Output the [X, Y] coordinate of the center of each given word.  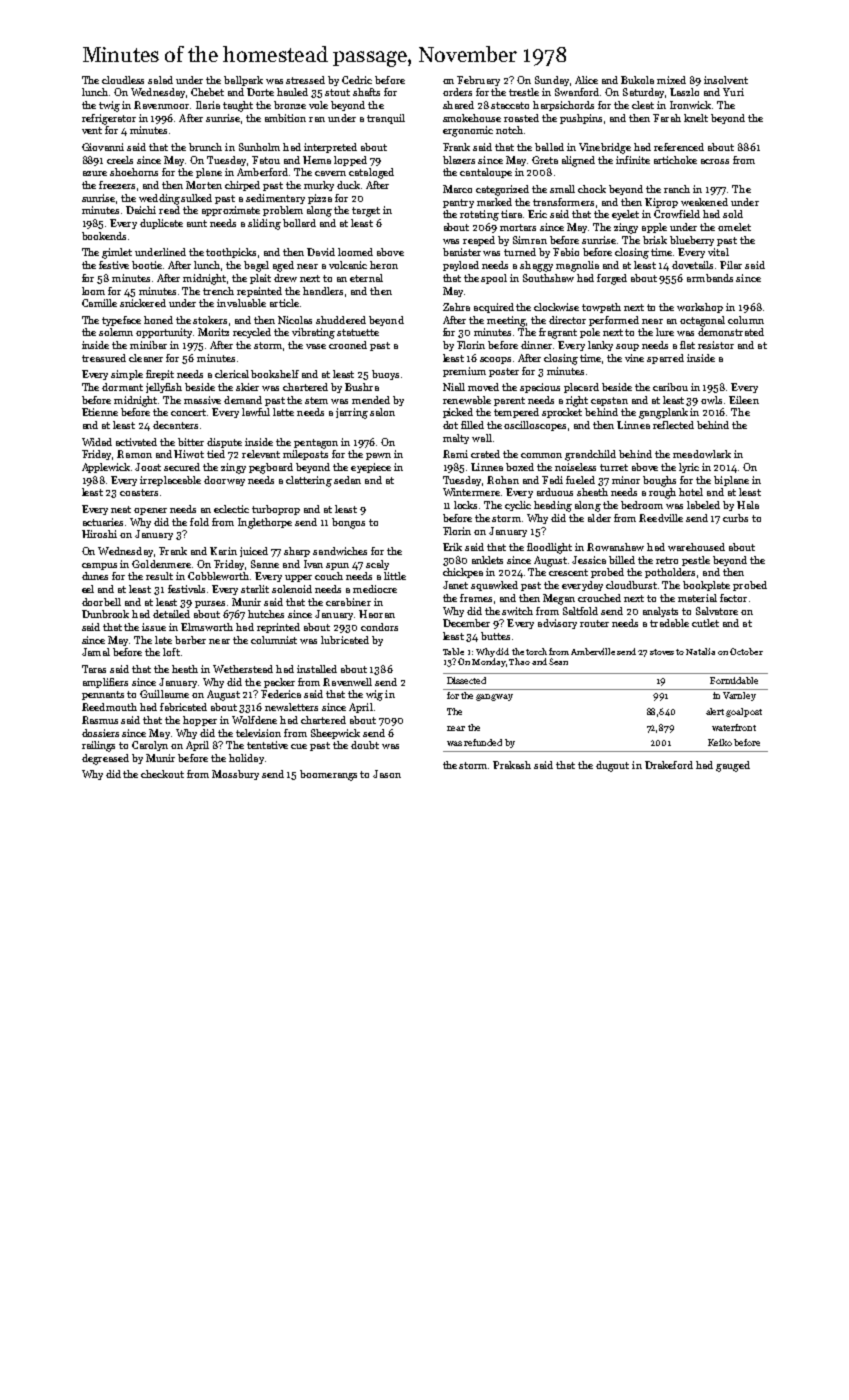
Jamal [96, 652]
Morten [204, 185]
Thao [519, 661]
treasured [104, 358]
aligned [578, 161]
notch [509, 130]
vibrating [313, 333]
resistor [716, 345]
